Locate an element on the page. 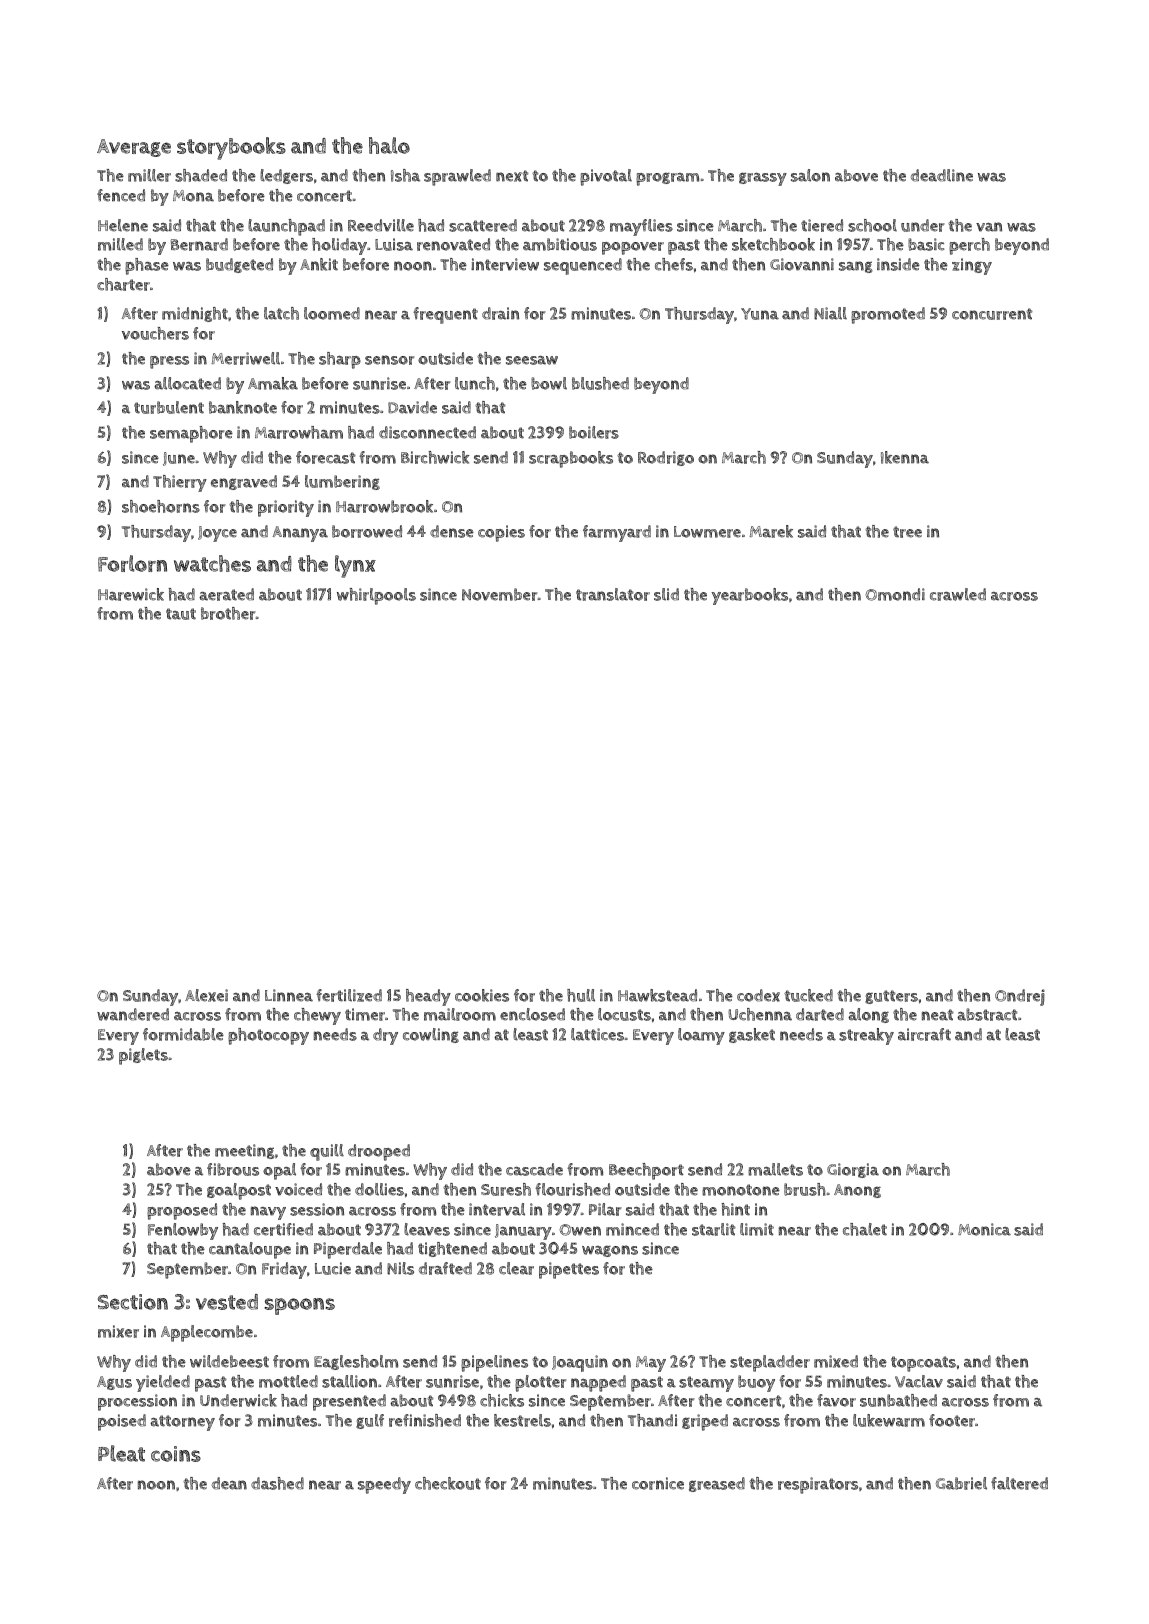 The height and width of the page is (1624, 1149). seesaw is located at coordinates (532, 360).
